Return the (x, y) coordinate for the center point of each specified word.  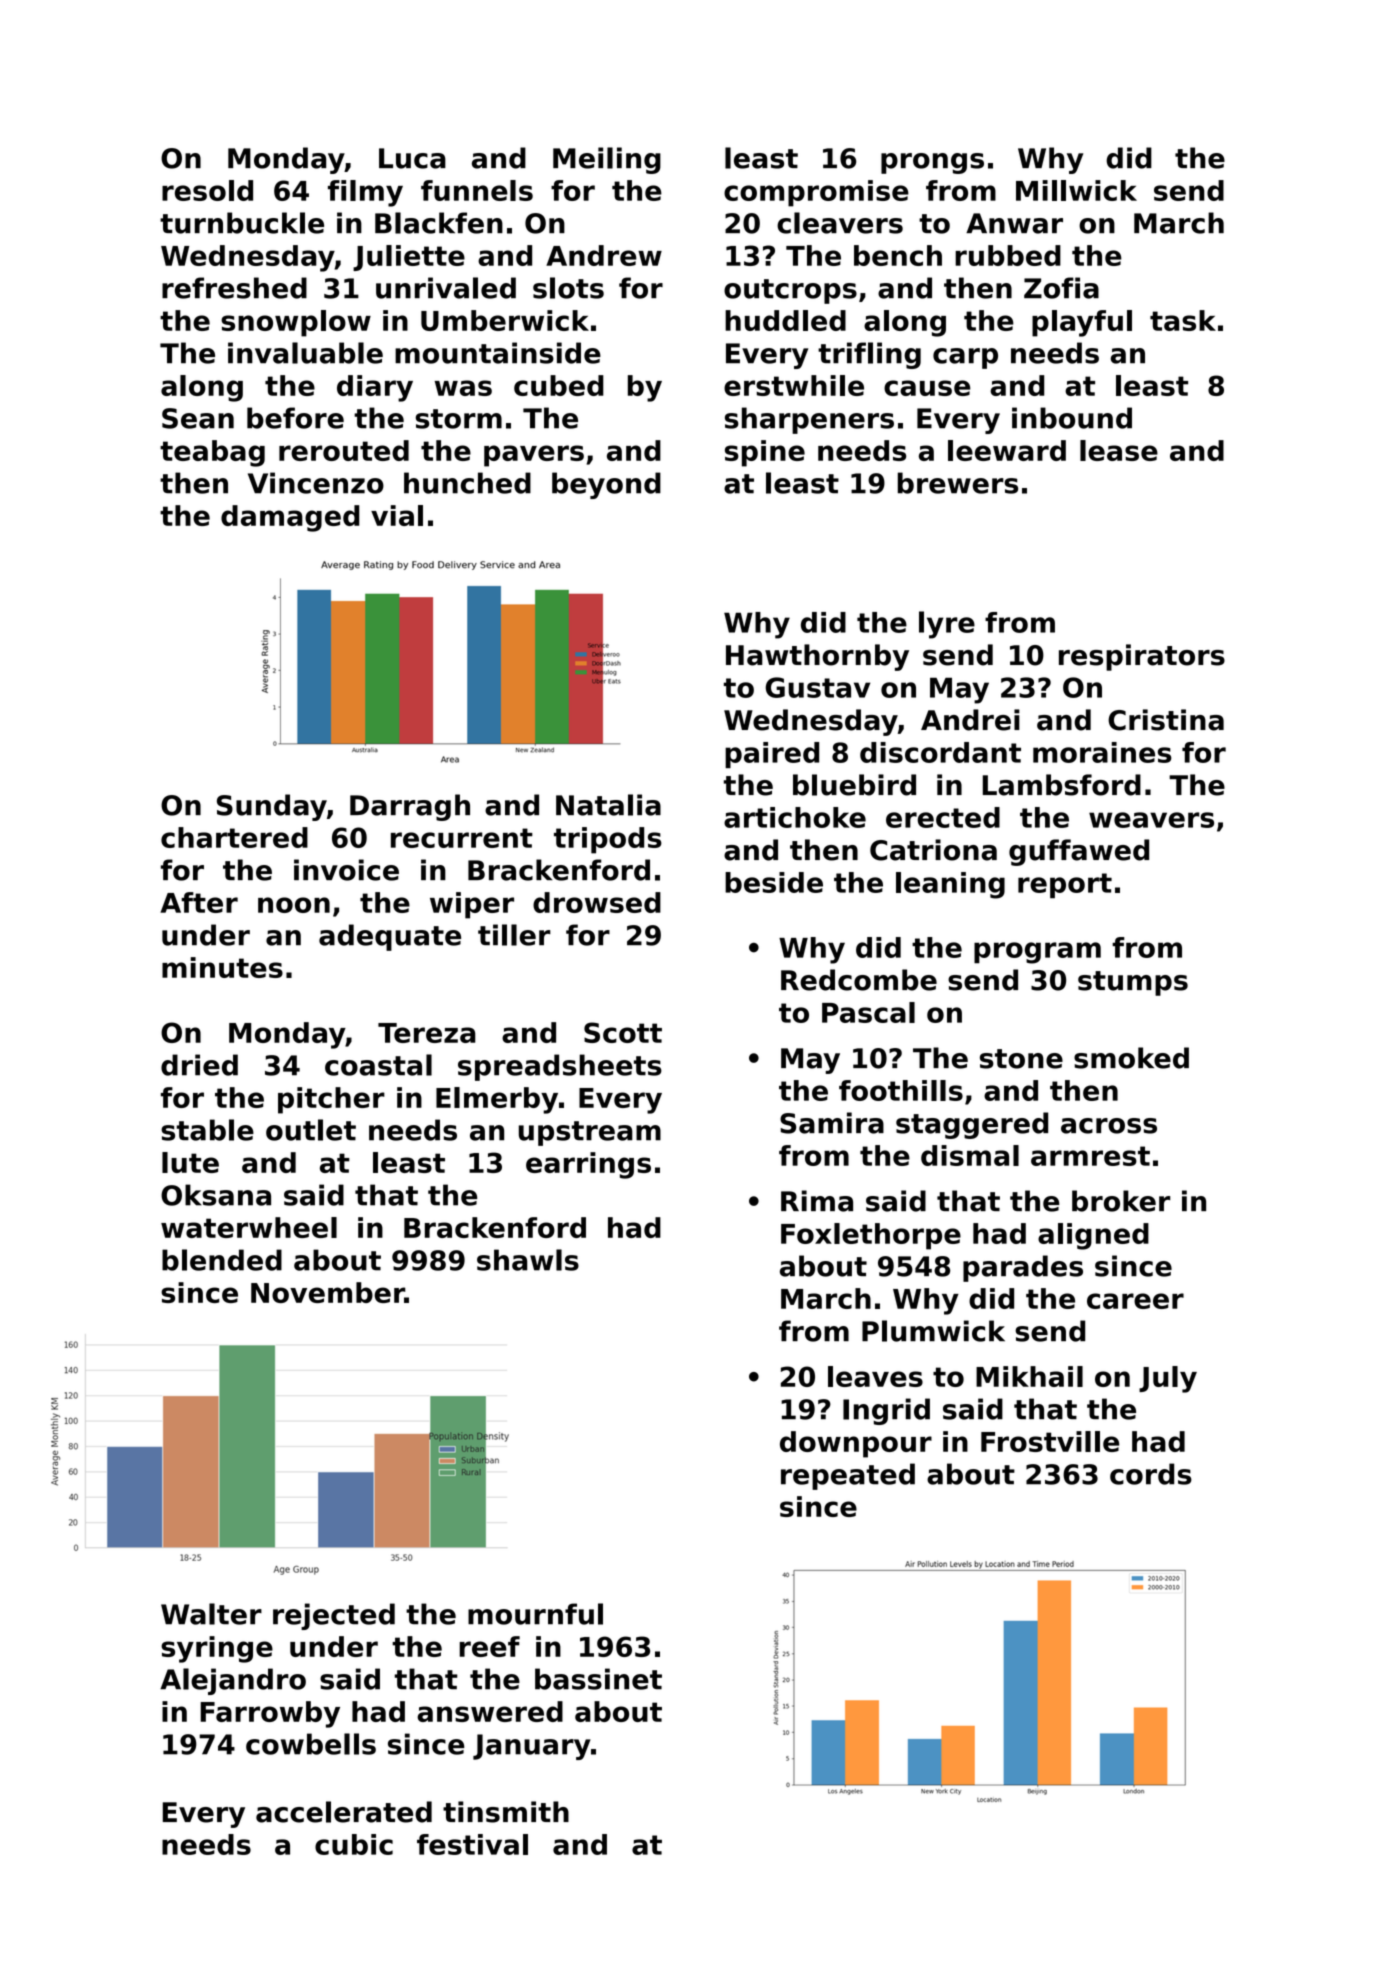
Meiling (607, 160)
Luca (412, 158)
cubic (354, 1844)
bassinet (598, 1679)
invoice (346, 870)
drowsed (597, 902)
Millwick (1076, 190)
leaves (875, 1376)
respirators (1142, 657)
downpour (856, 1444)
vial (397, 515)
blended (222, 1260)
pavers (534, 456)
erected (943, 817)
